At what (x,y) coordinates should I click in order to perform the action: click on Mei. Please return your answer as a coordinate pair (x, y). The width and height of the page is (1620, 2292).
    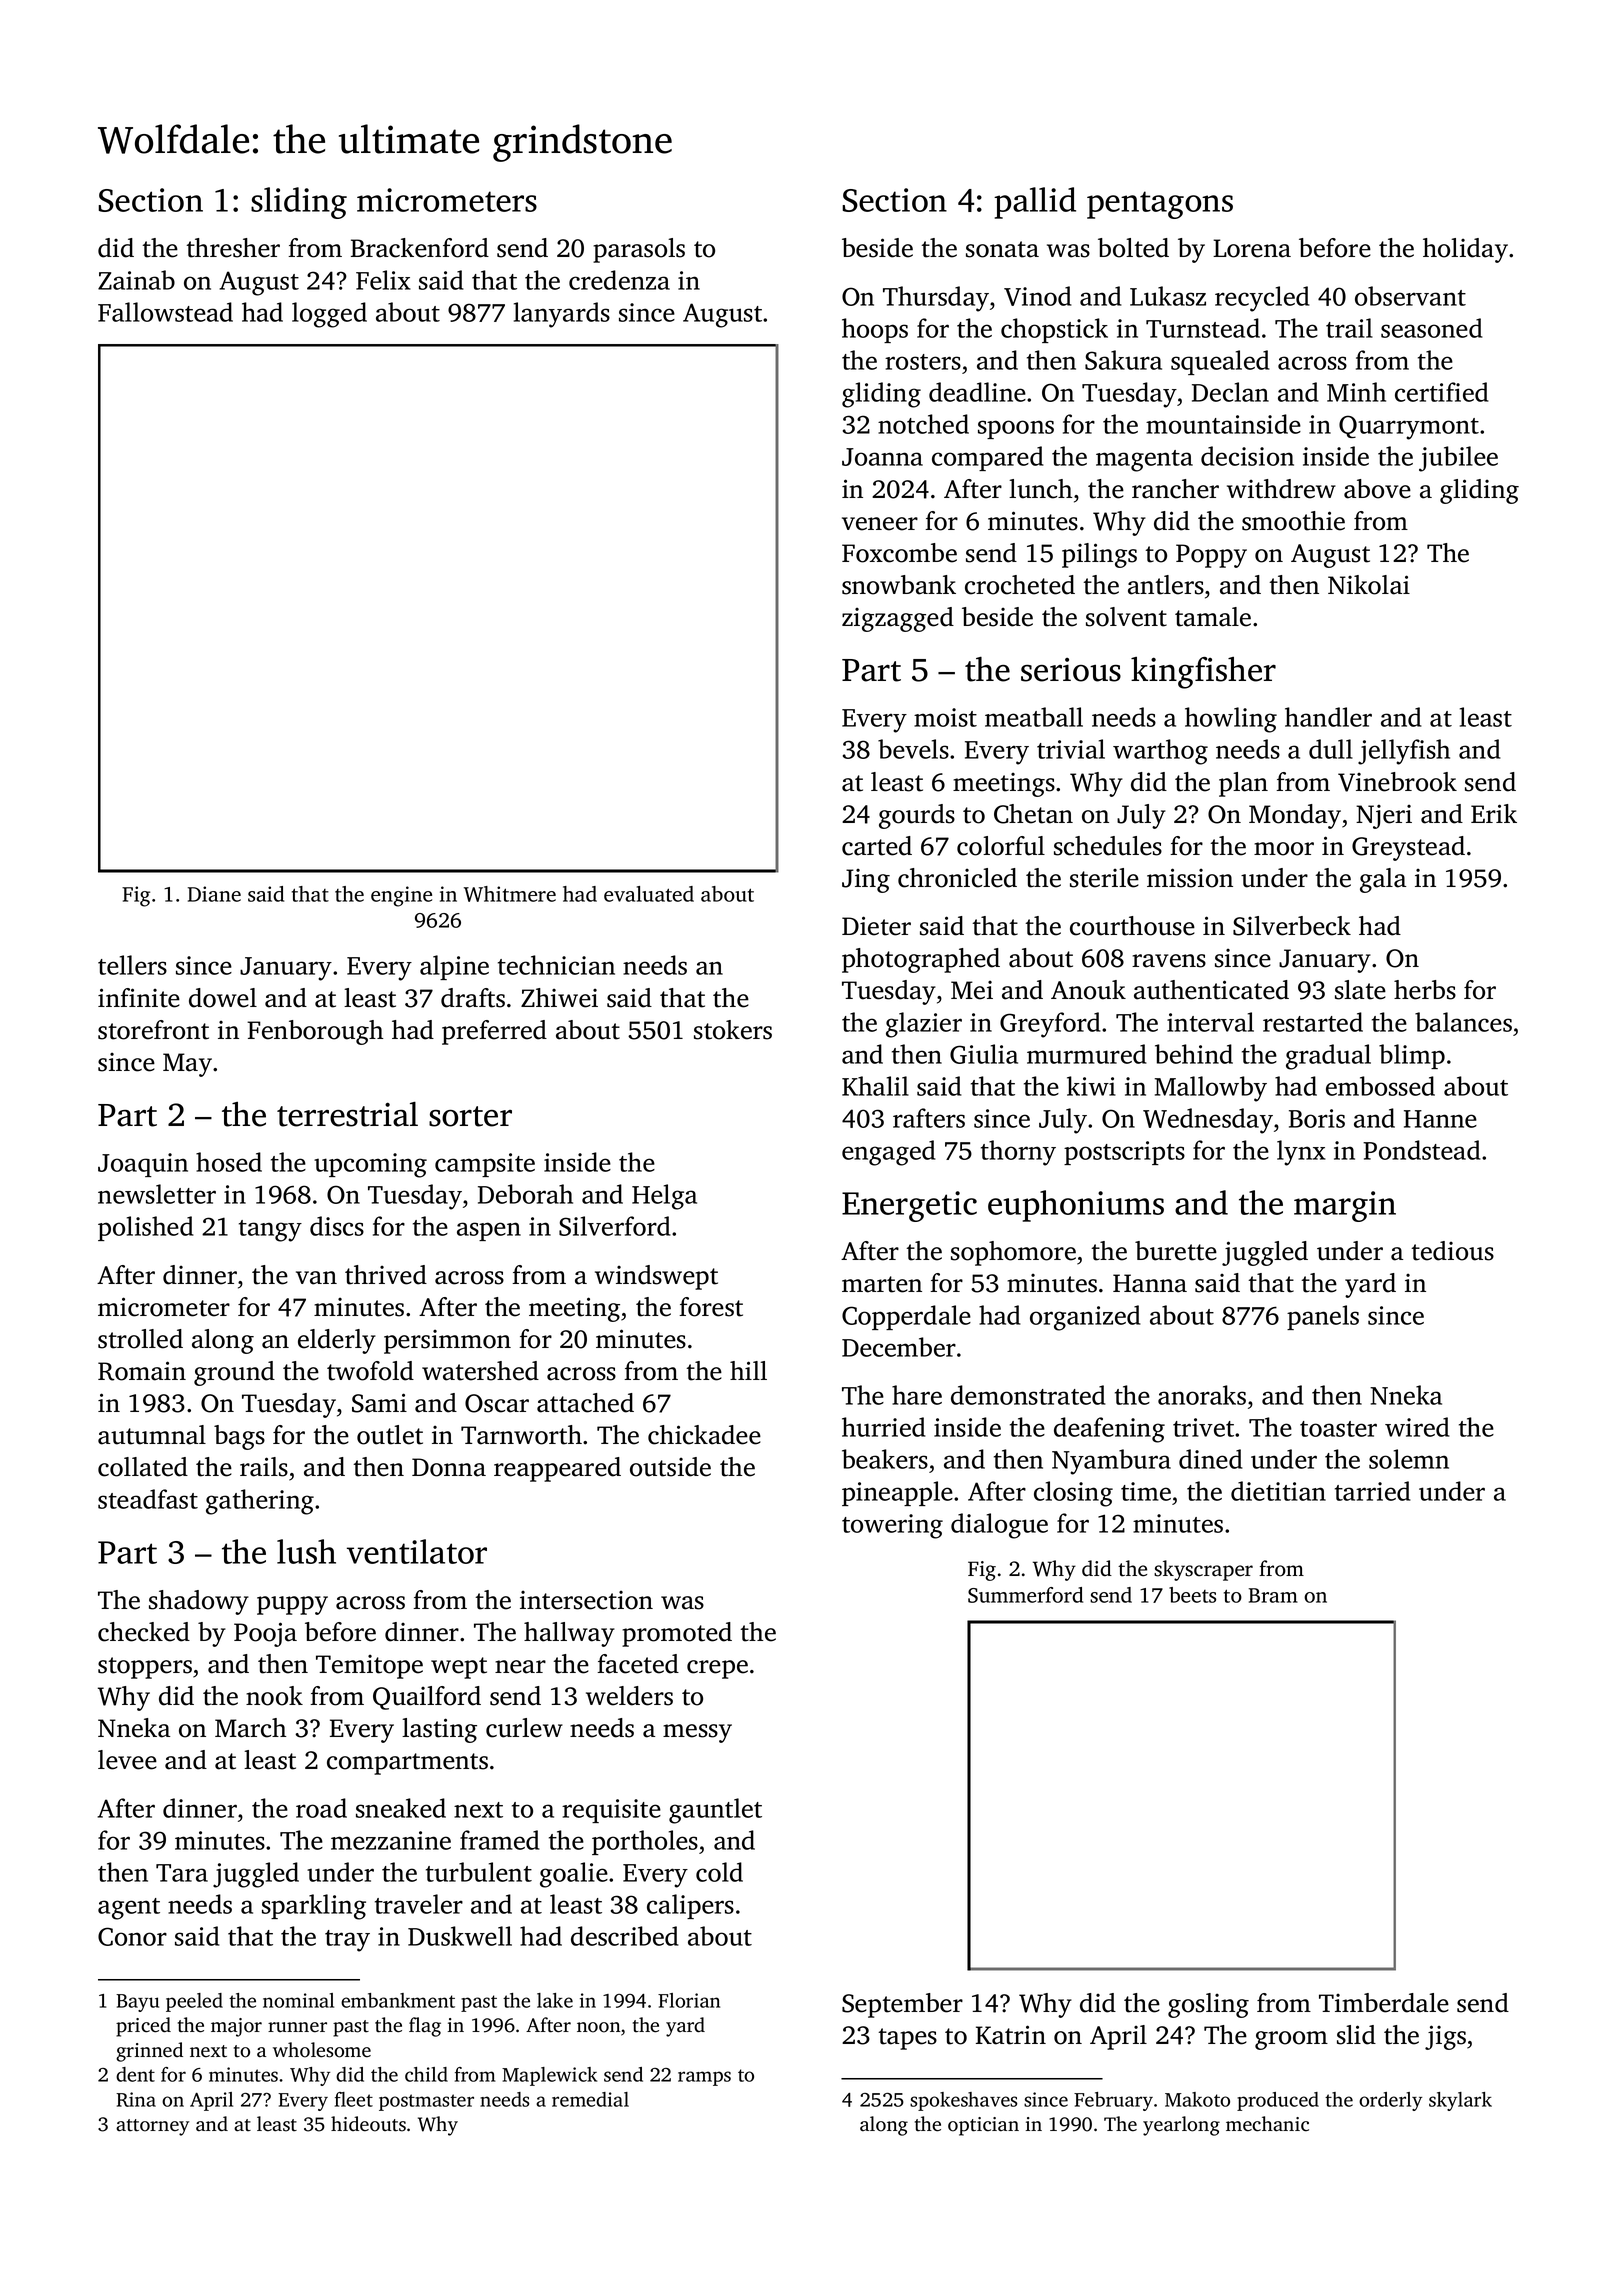
    Looking at the image, I should click on (972, 990).
